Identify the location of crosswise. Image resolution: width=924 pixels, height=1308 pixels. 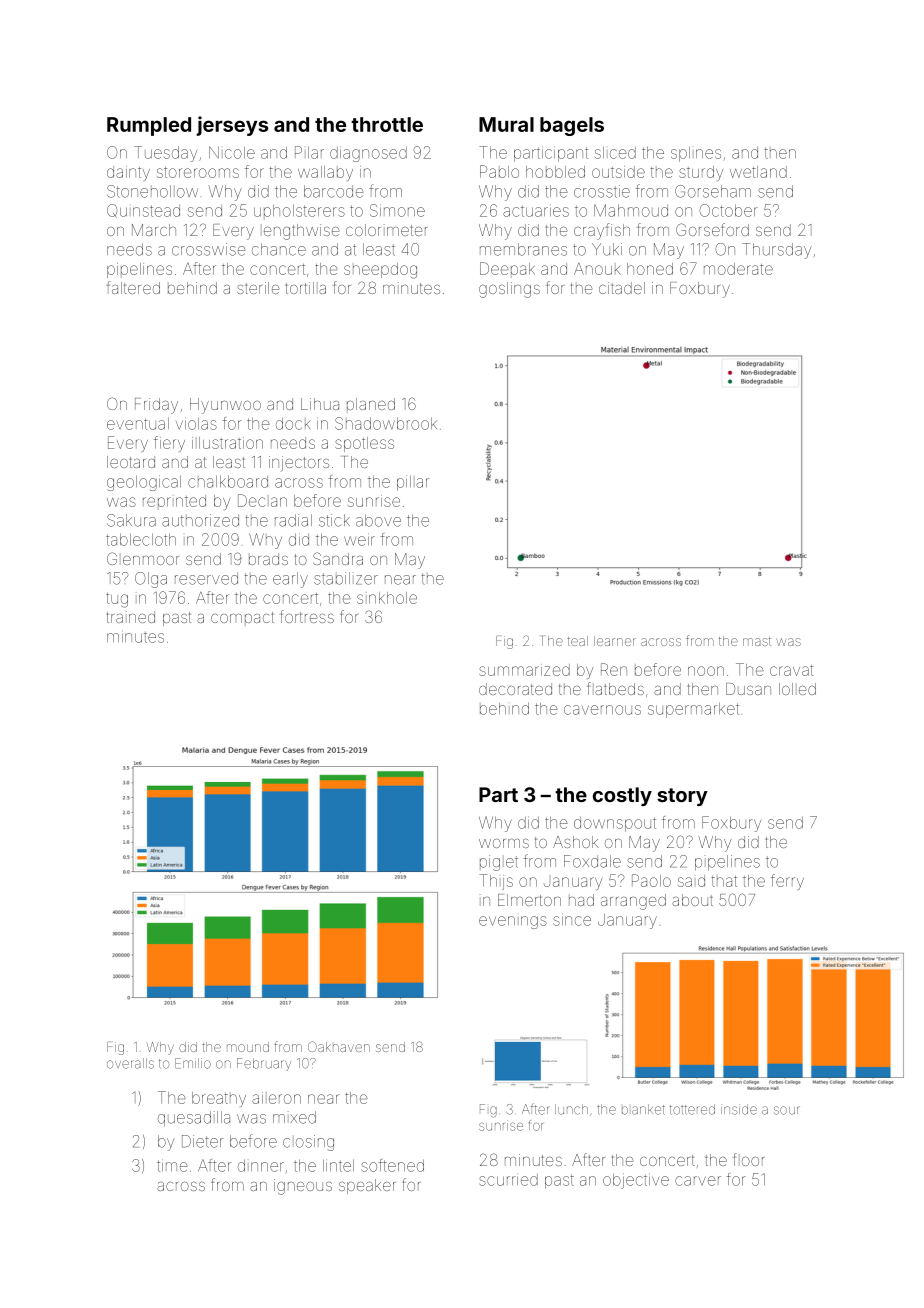
(208, 249).
